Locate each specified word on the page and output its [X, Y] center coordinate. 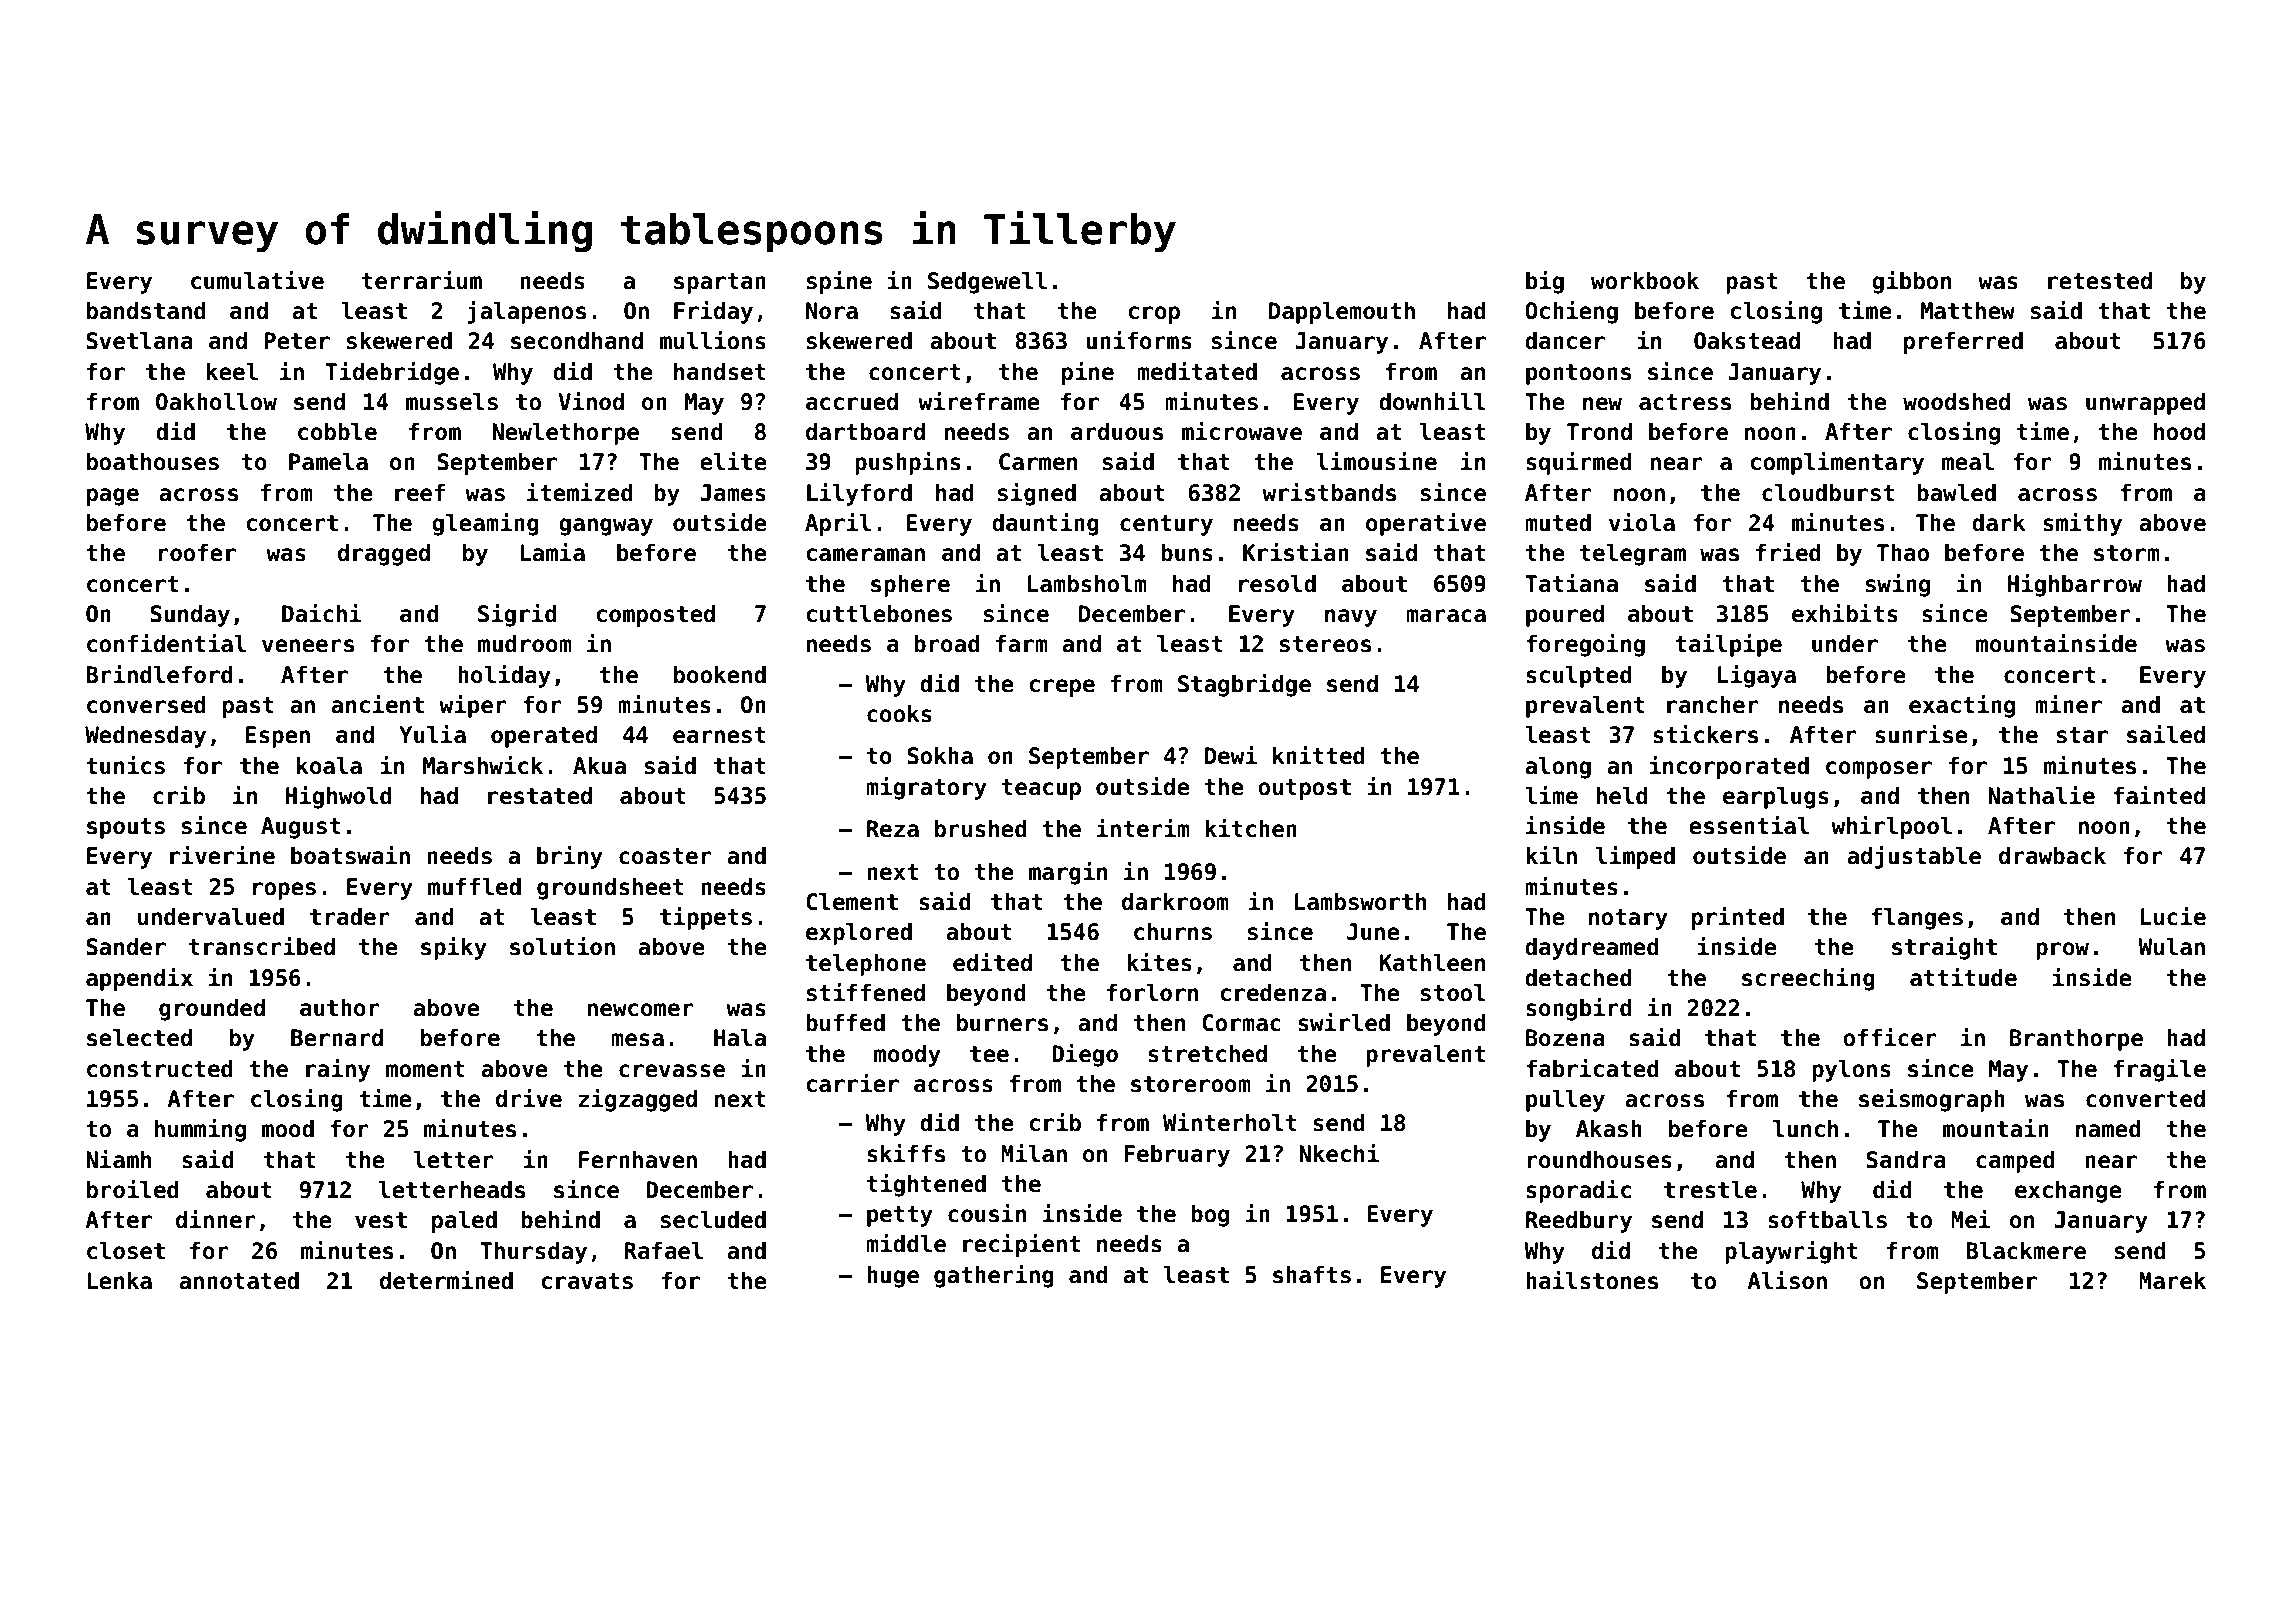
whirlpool [1891, 827]
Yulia [432, 734]
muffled [474, 887]
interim [1143, 828]
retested [2100, 281]
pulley [1565, 1101]
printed [1738, 918]
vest [381, 1220]
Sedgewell [987, 283]
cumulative [257, 280]
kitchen [1251, 828]
